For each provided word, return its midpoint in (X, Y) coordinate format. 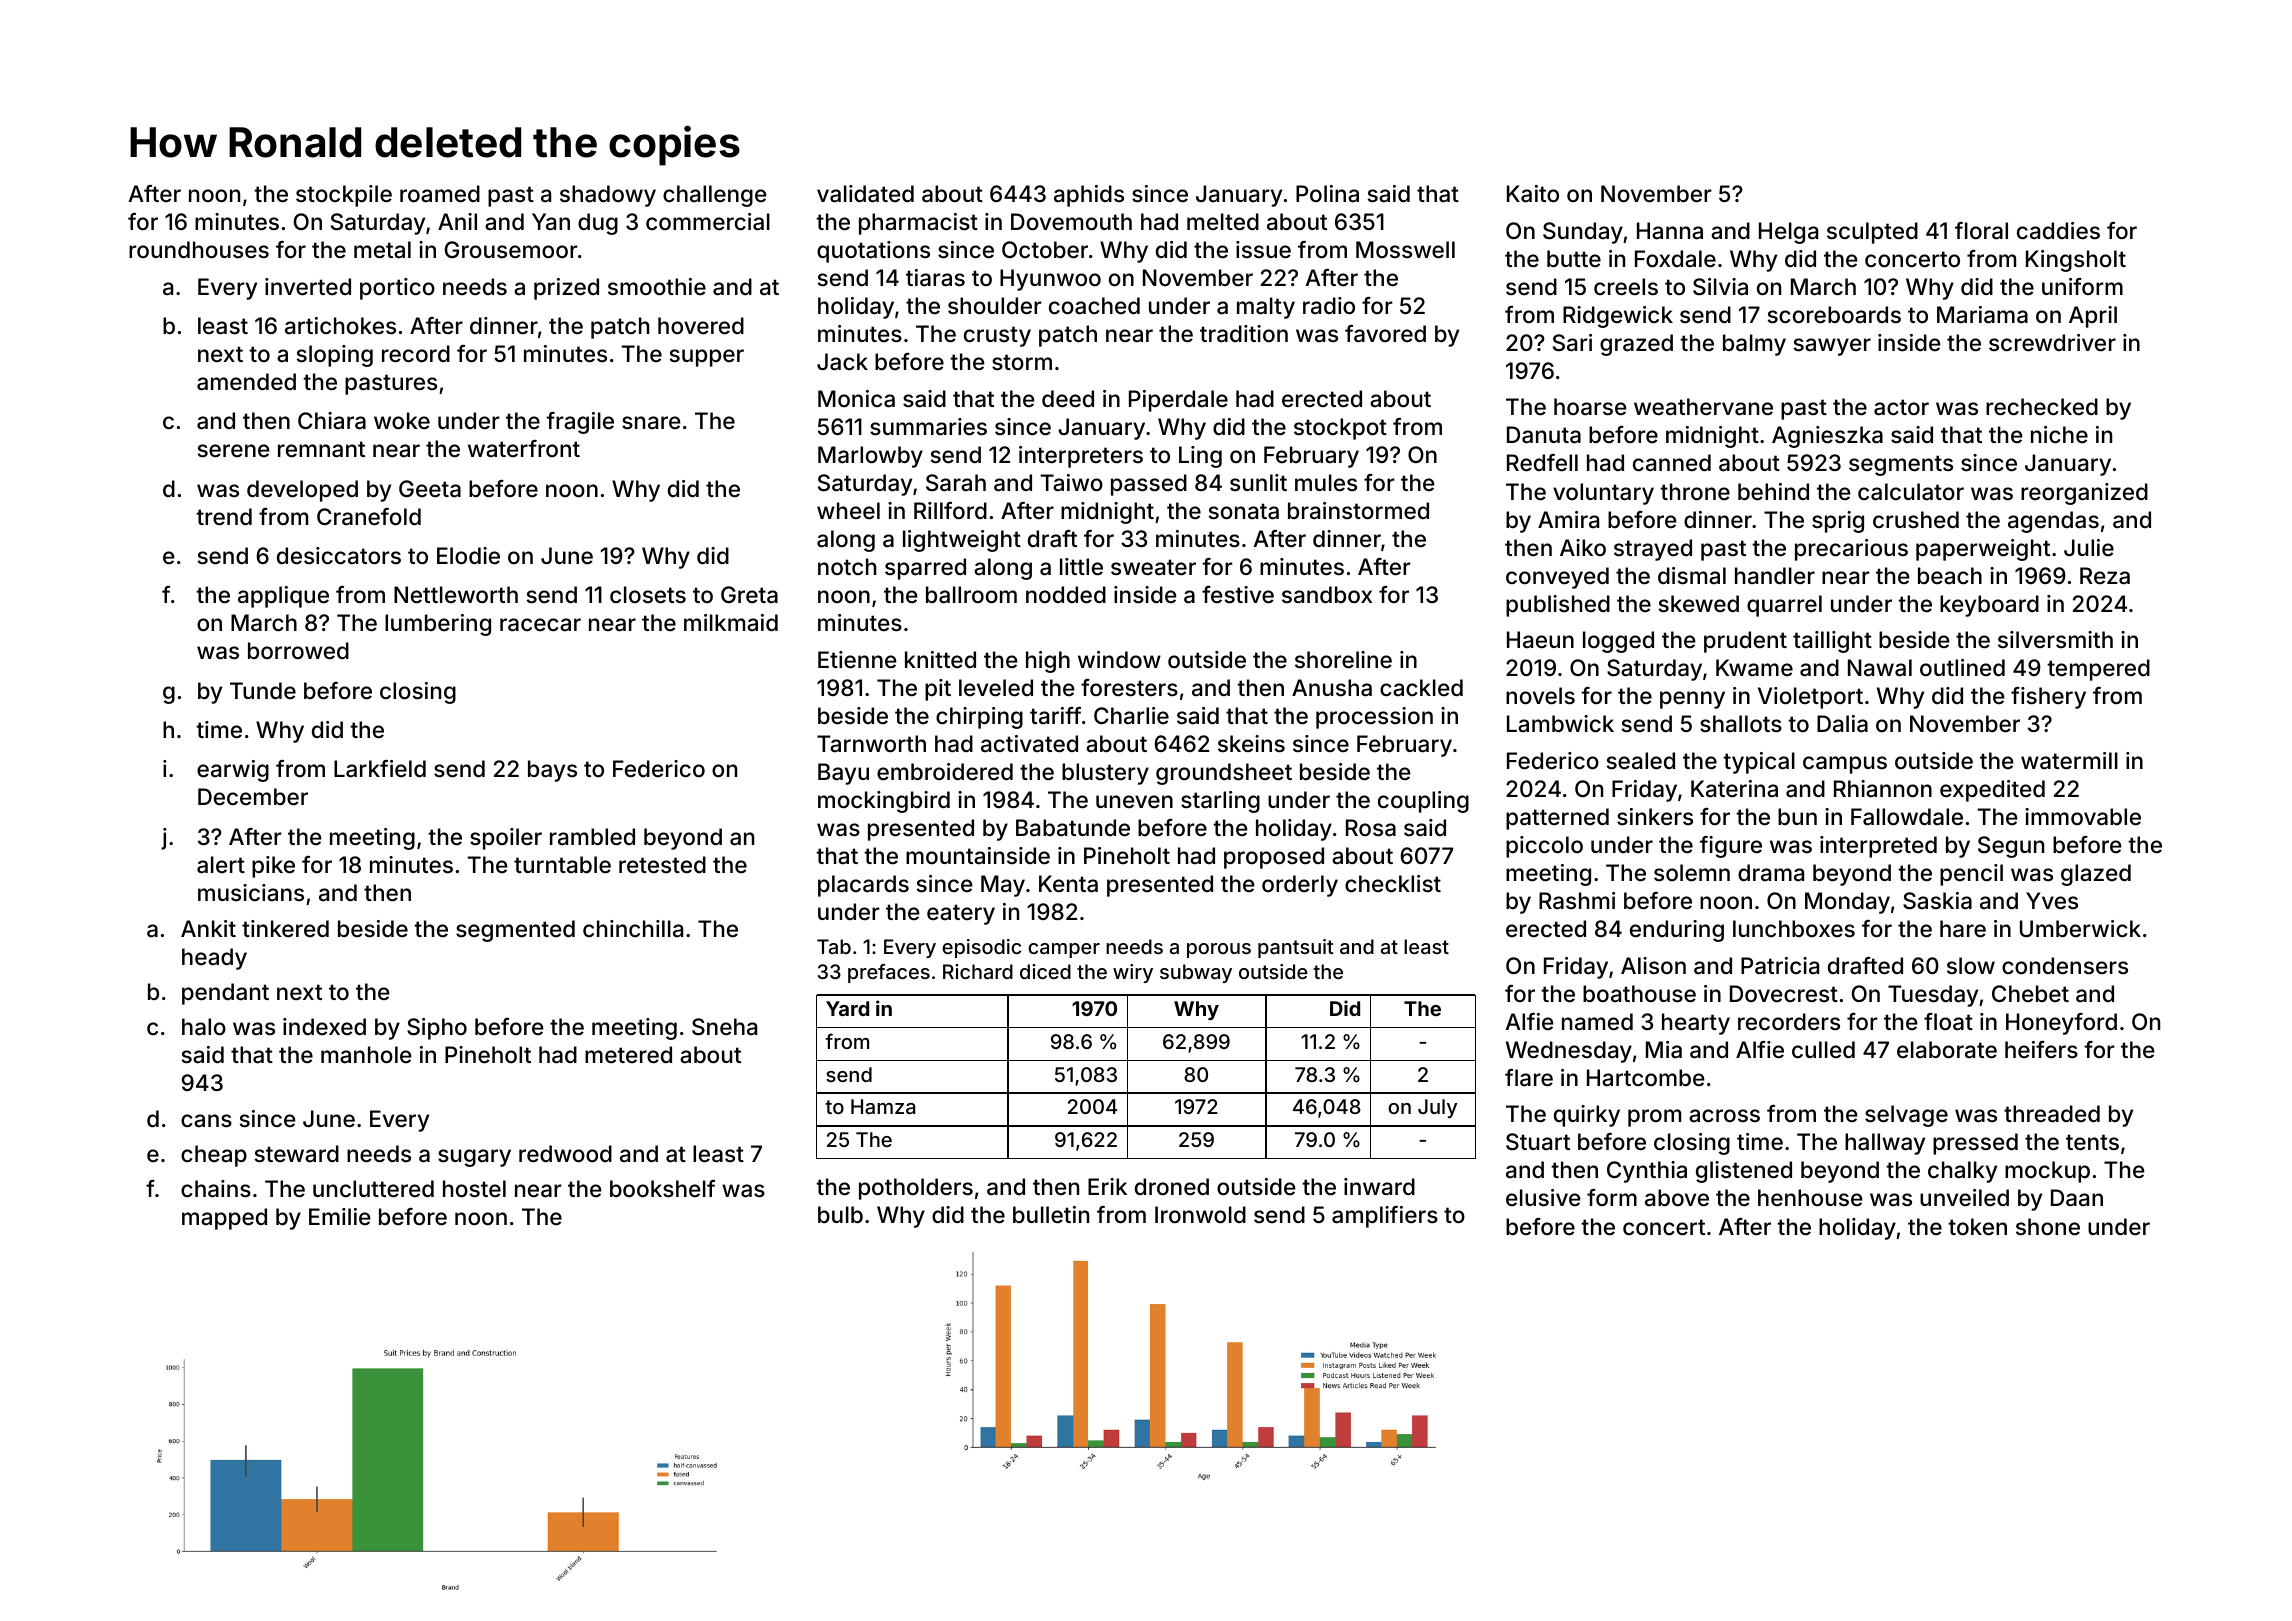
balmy (1754, 345)
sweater (1153, 567)
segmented (515, 931)
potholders (916, 1189)
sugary (474, 1158)
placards (863, 886)
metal (382, 250)
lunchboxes (1794, 929)
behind (1773, 492)
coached (1094, 306)
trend (224, 517)
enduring (1677, 931)
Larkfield (380, 769)
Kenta (1068, 884)
